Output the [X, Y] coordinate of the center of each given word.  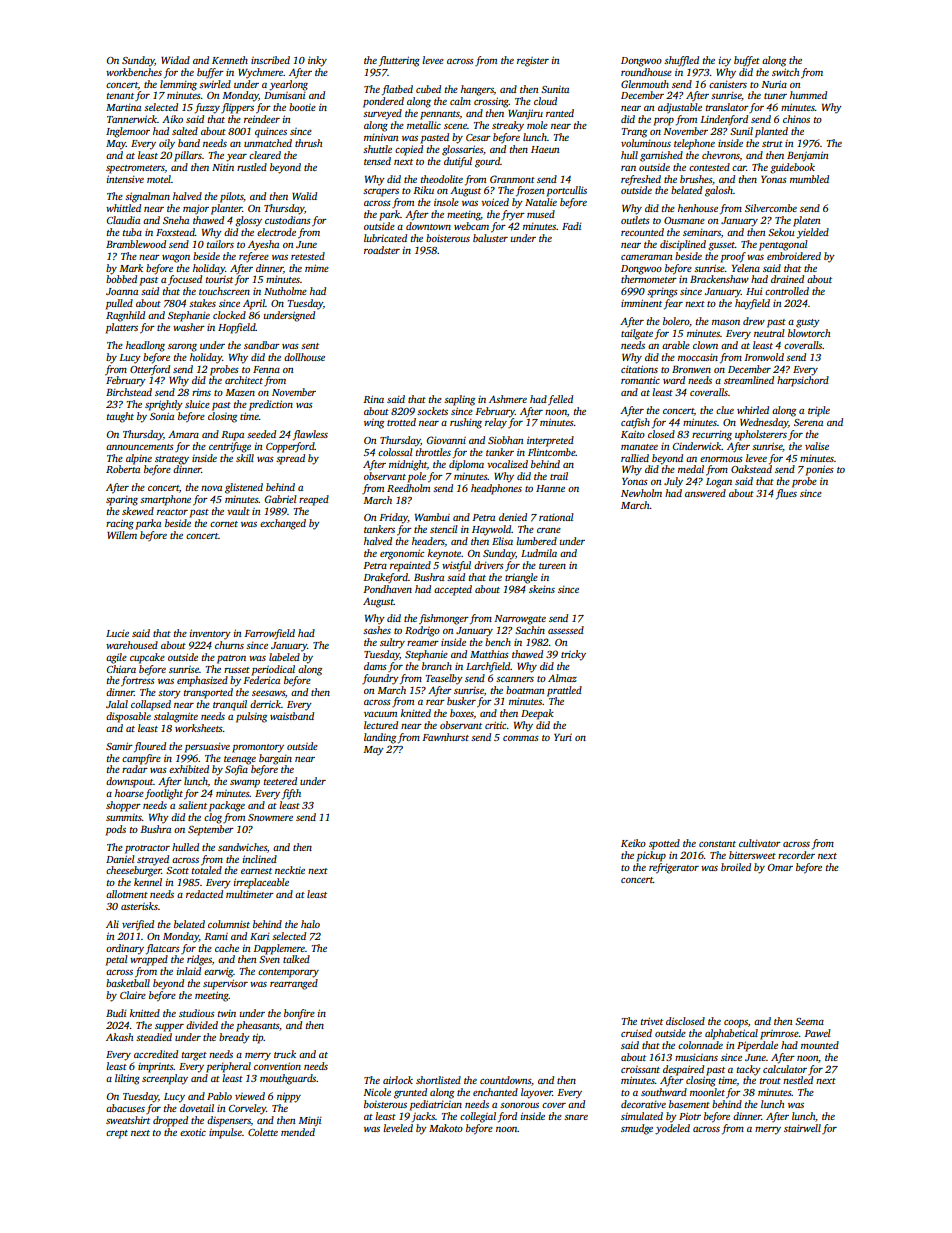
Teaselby [444, 679]
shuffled [681, 61]
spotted [664, 844]
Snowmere [270, 817]
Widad [175, 60]
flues [786, 494]
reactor [172, 512]
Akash [119, 1037]
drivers [489, 565]
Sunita [555, 89]
